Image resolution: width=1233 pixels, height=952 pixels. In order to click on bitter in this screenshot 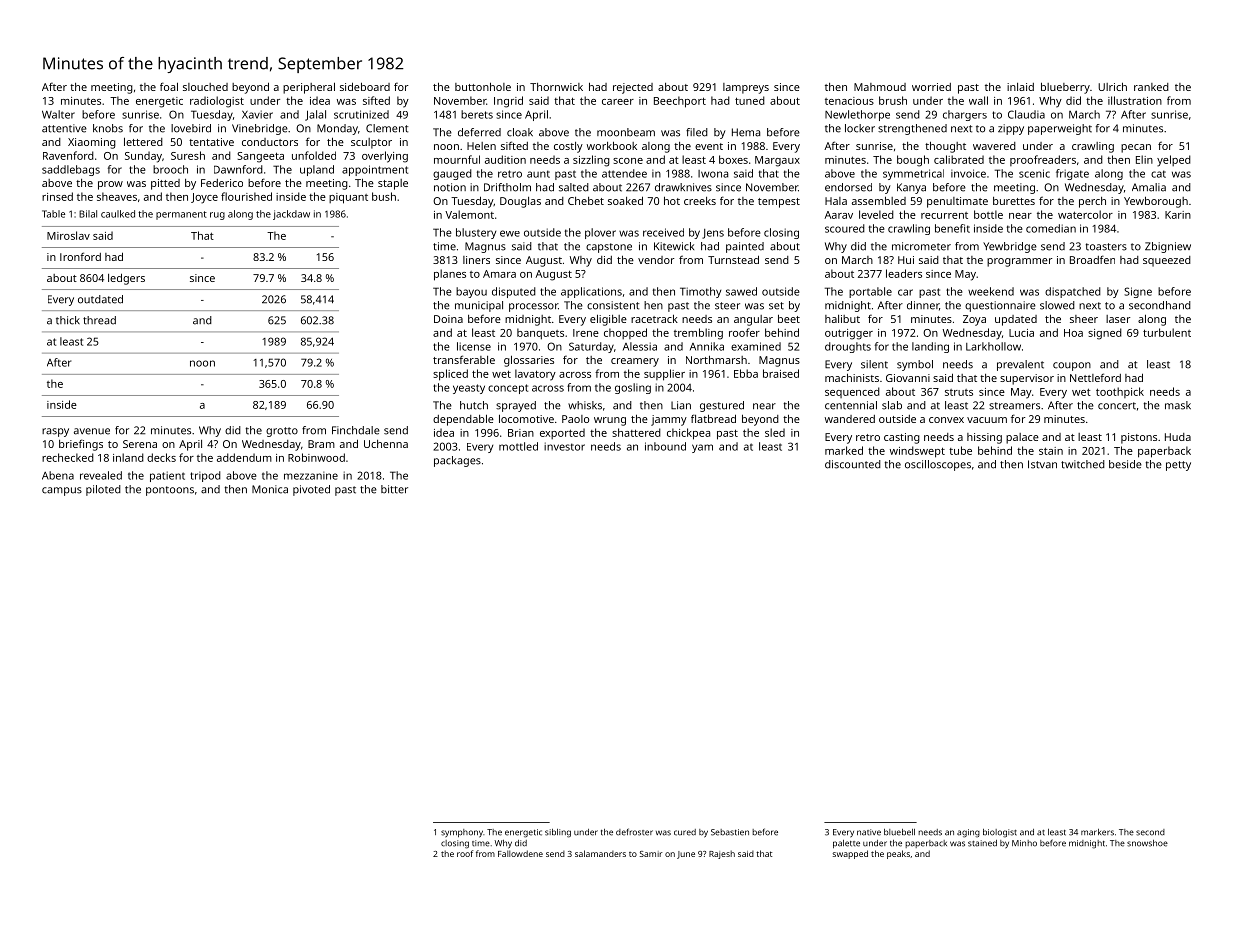, I will do `click(394, 489)`.
